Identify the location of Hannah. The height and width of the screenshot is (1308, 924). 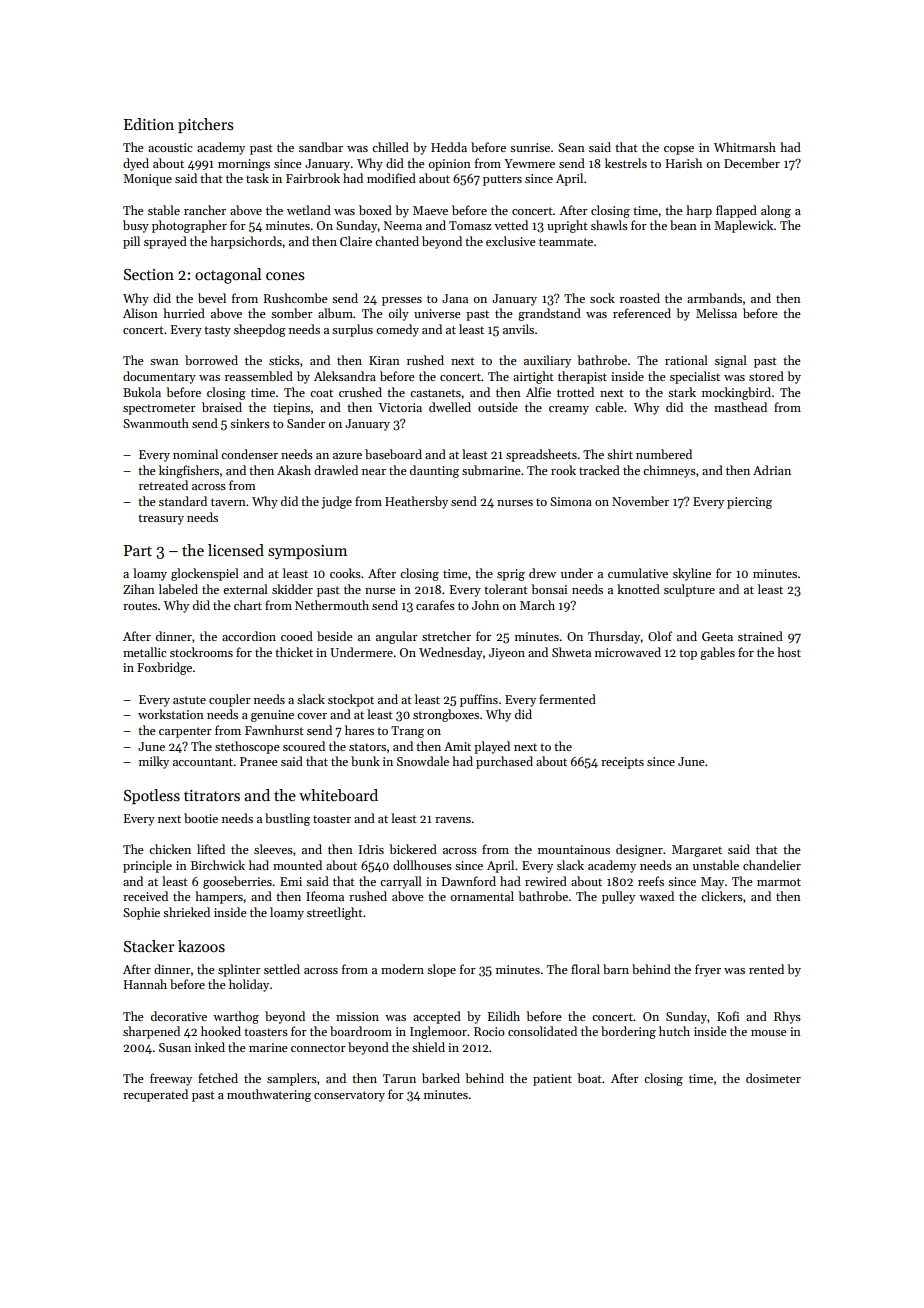
(145, 984).
